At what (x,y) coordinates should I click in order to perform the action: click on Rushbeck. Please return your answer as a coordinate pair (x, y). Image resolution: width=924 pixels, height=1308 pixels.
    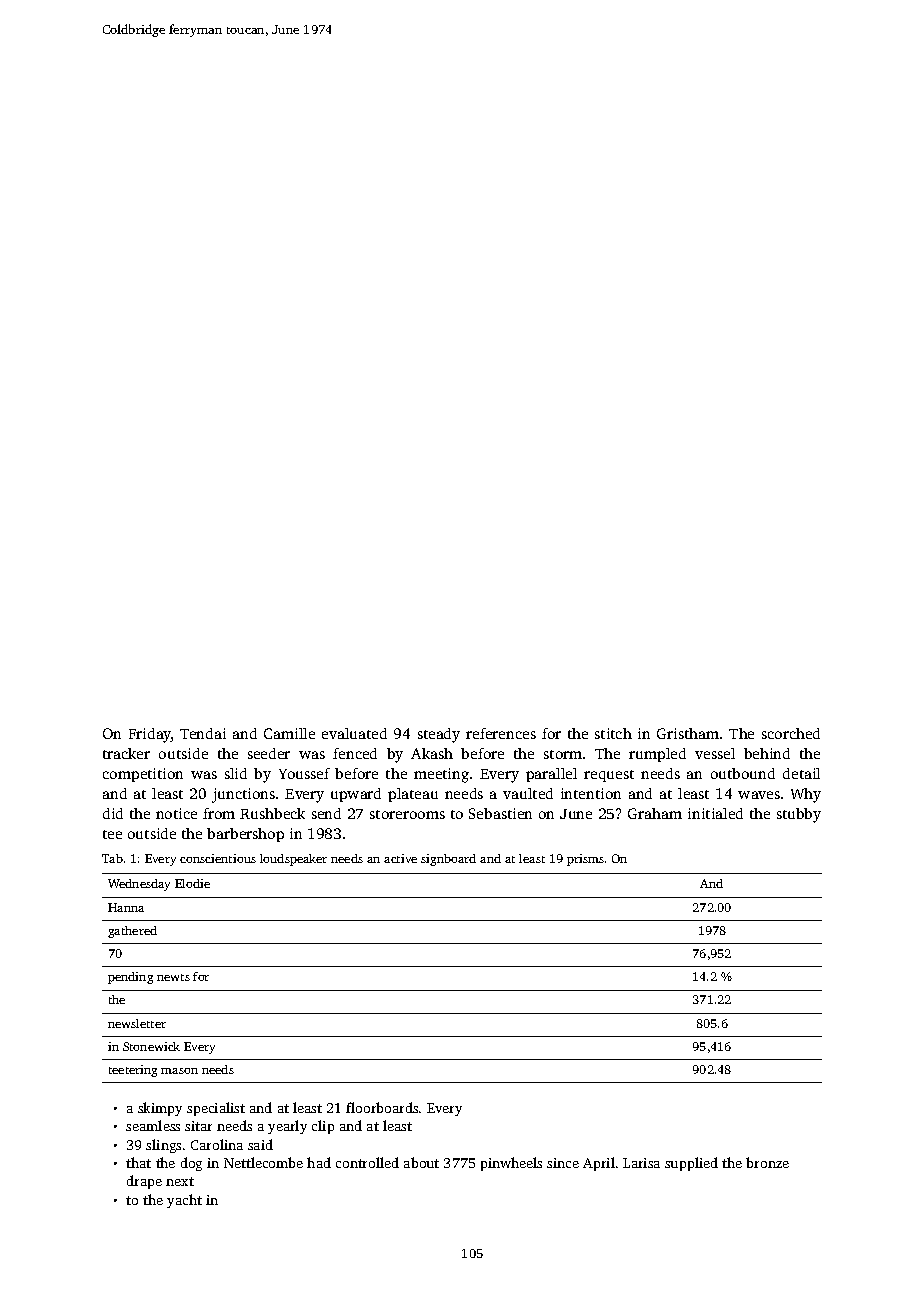
    Looking at the image, I should click on (272, 813).
